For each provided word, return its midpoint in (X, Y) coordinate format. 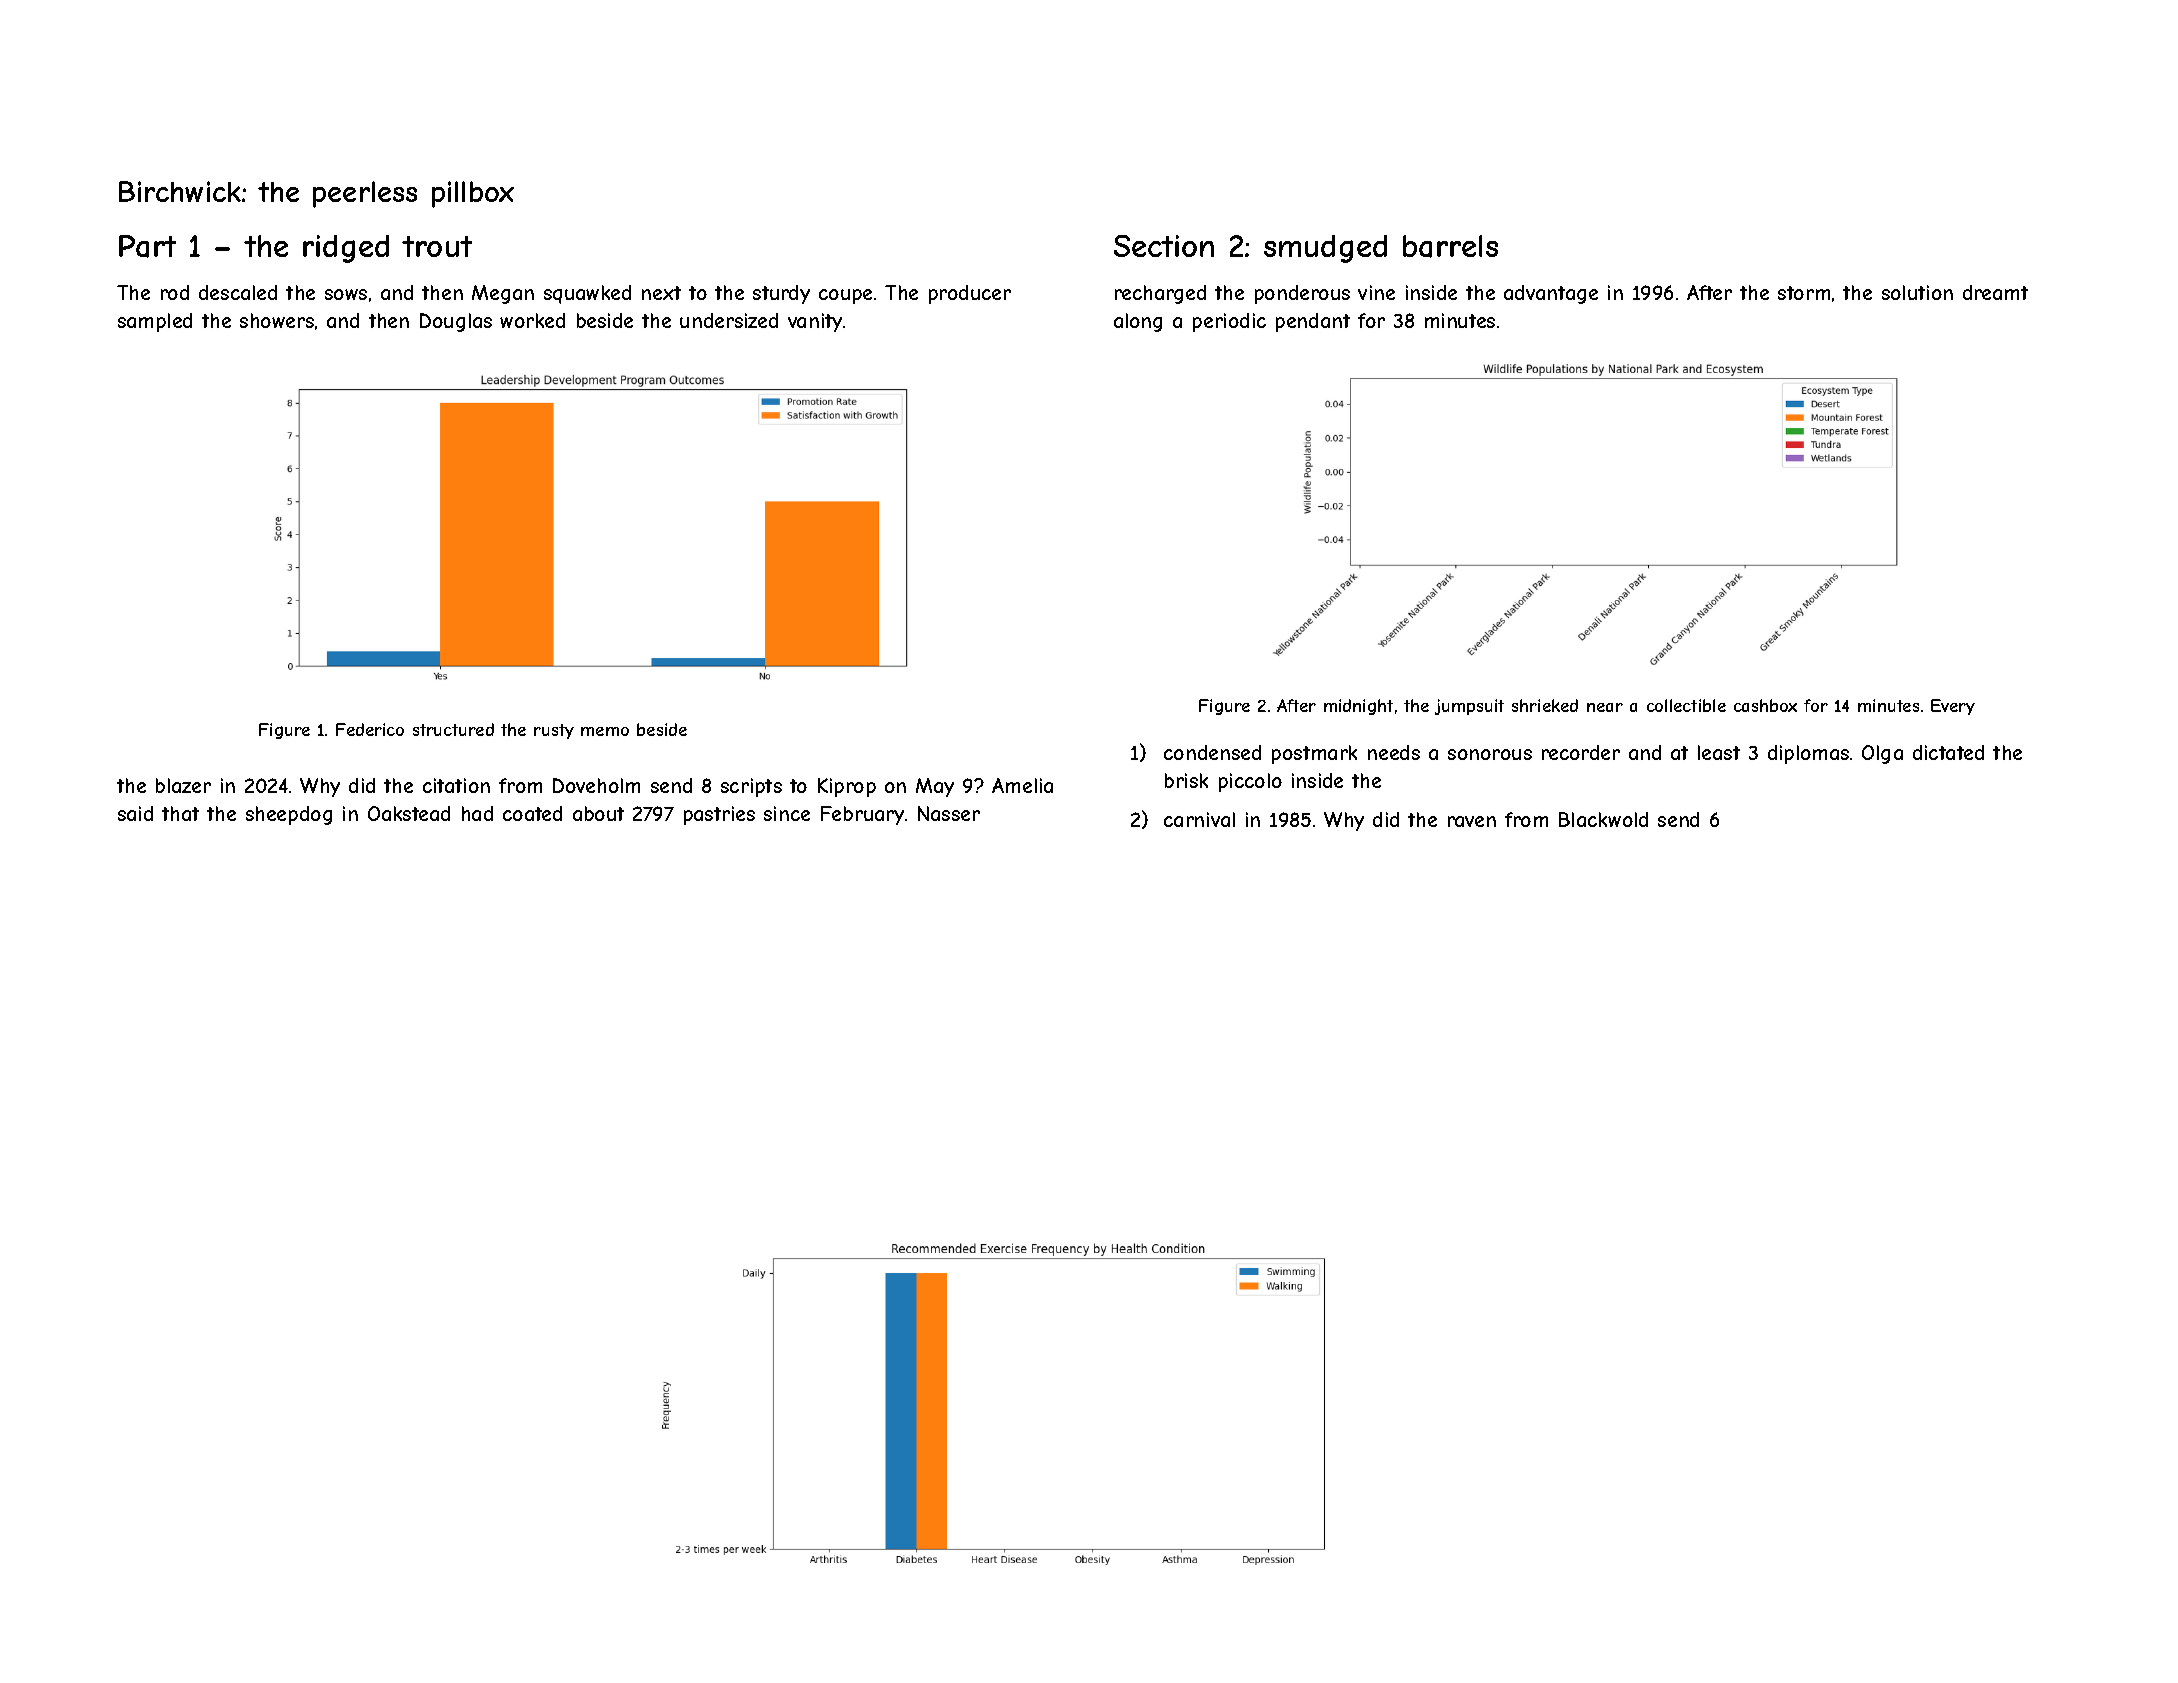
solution (1917, 292)
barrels (1450, 246)
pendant (1313, 322)
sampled (155, 322)
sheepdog (289, 815)
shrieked (1545, 705)
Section (1164, 246)
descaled (238, 292)
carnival (1199, 819)
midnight (1358, 707)
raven (1472, 821)
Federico (370, 729)
